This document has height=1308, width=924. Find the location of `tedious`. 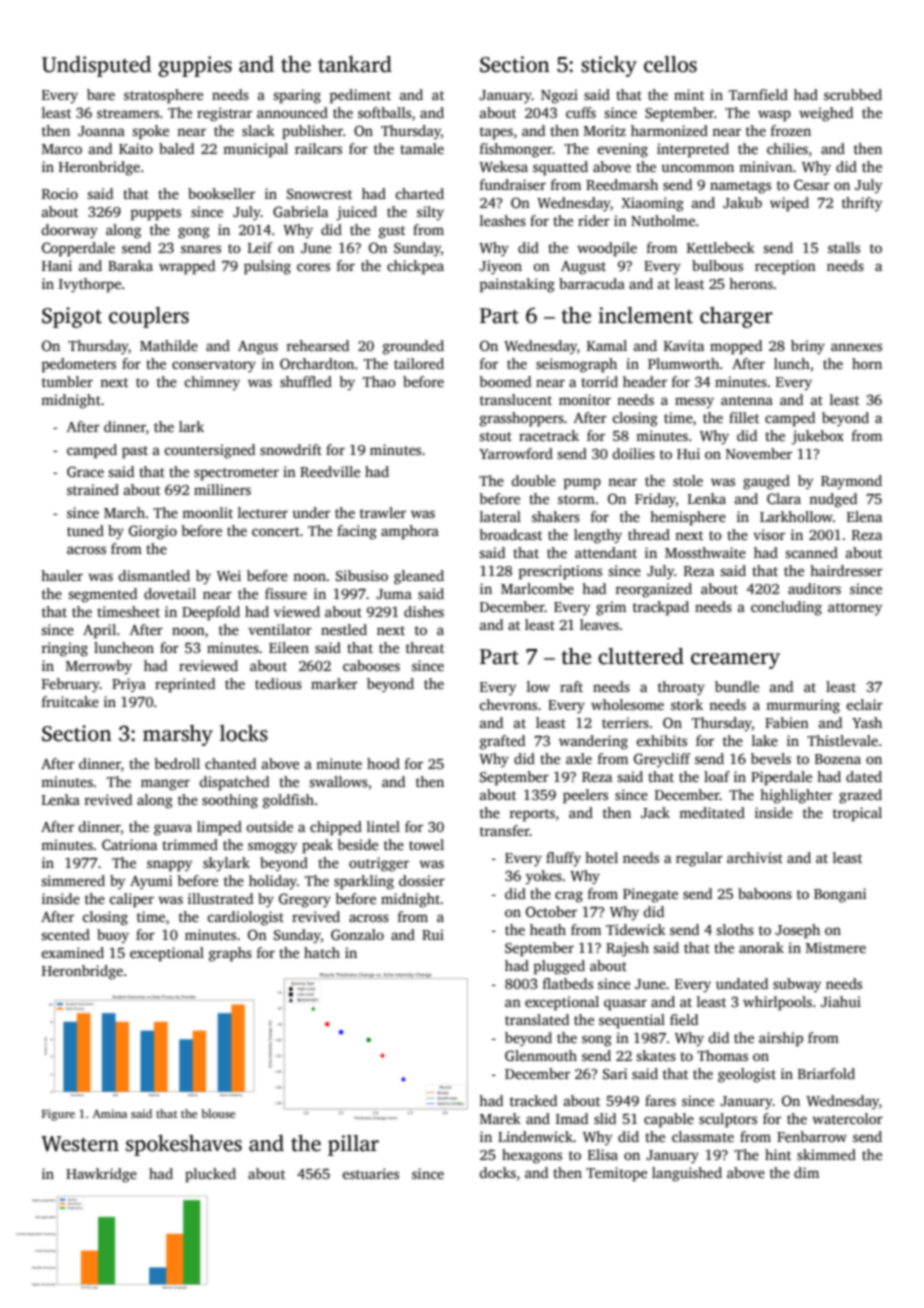

tedious is located at coordinates (278, 683).
